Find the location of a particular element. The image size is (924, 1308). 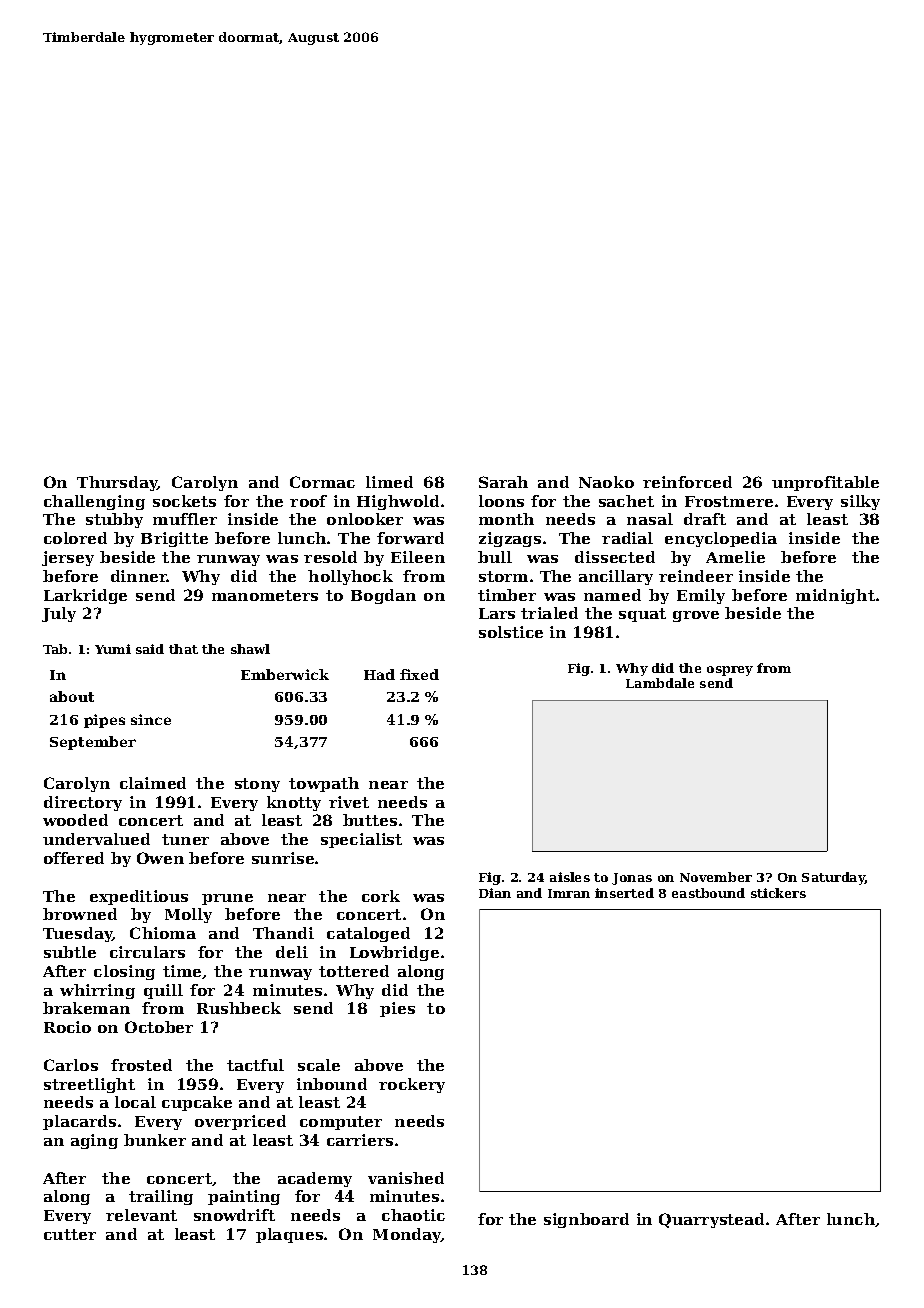

aisles is located at coordinates (570, 877).
